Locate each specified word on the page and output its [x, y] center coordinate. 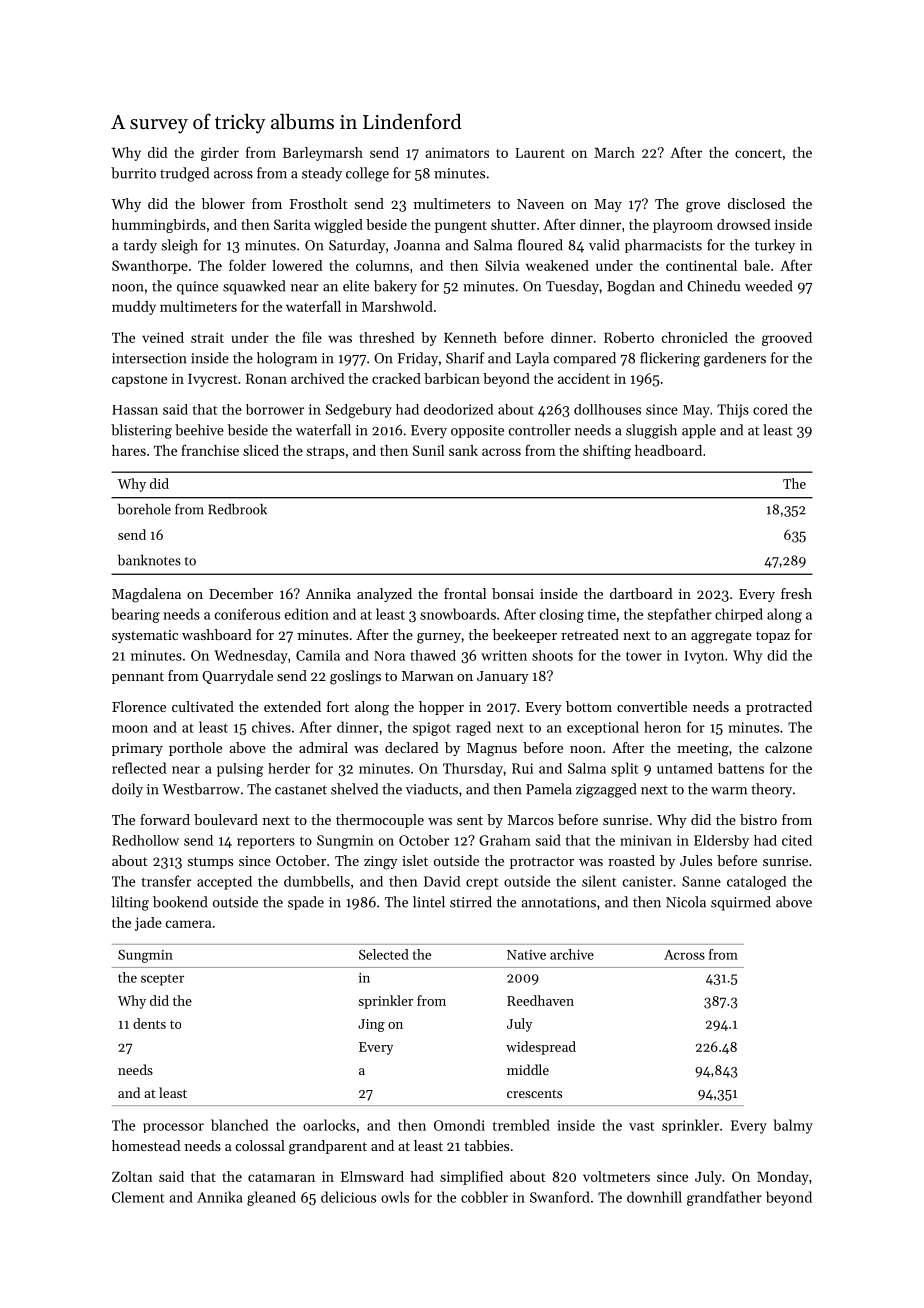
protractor [542, 863]
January [503, 677]
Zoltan [132, 1176]
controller [540, 430]
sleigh [180, 246]
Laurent [540, 153]
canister [648, 881]
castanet [301, 790]
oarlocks [329, 1125]
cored [770, 409]
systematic [145, 636]
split [624, 769]
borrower [275, 409]
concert [758, 153]
